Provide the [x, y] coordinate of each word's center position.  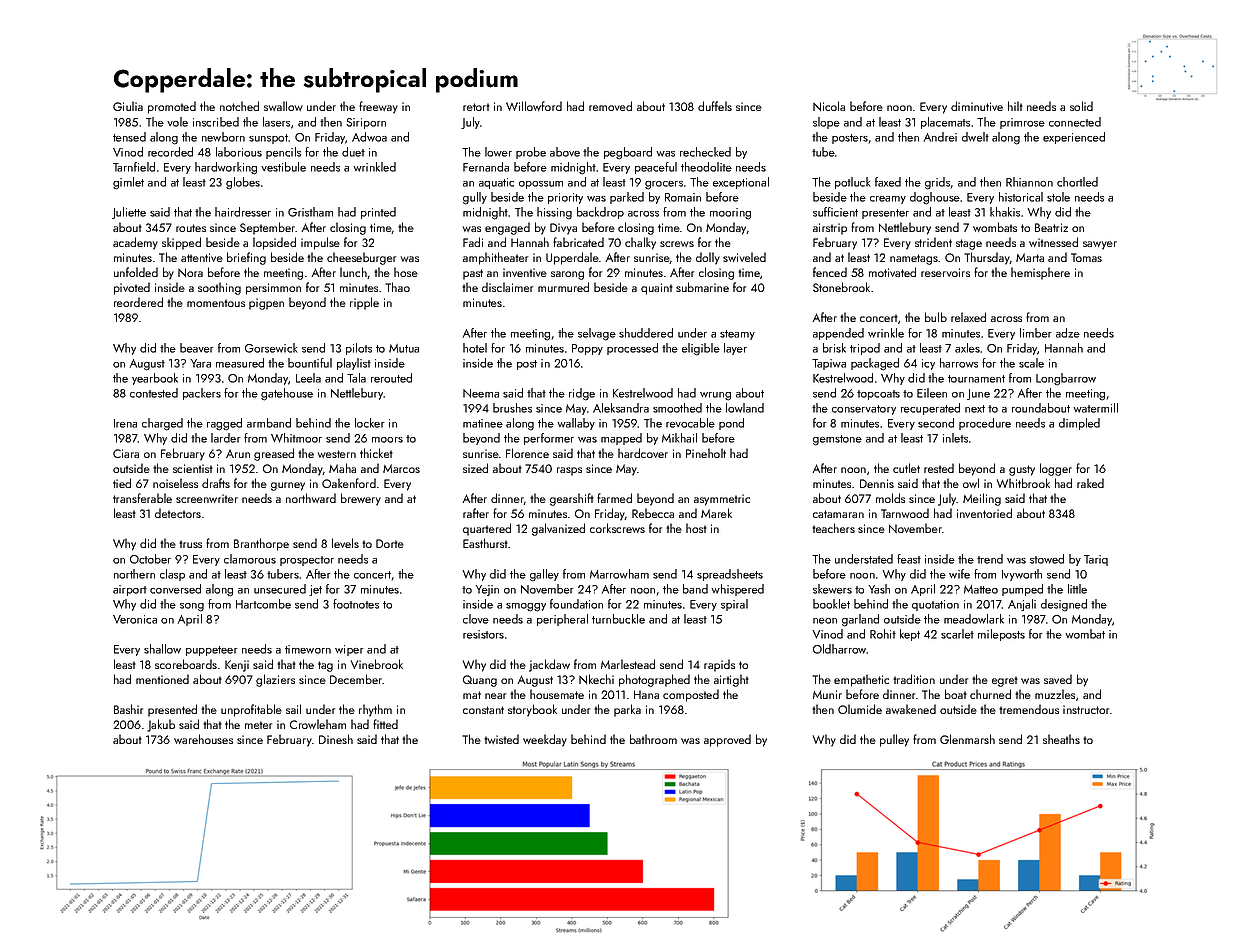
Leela [308, 378]
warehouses [203, 739]
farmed [614, 498]
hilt [1015, 106]
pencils [283, 153]
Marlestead [628, 664]
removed [610, 106]
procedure [985, 424]
